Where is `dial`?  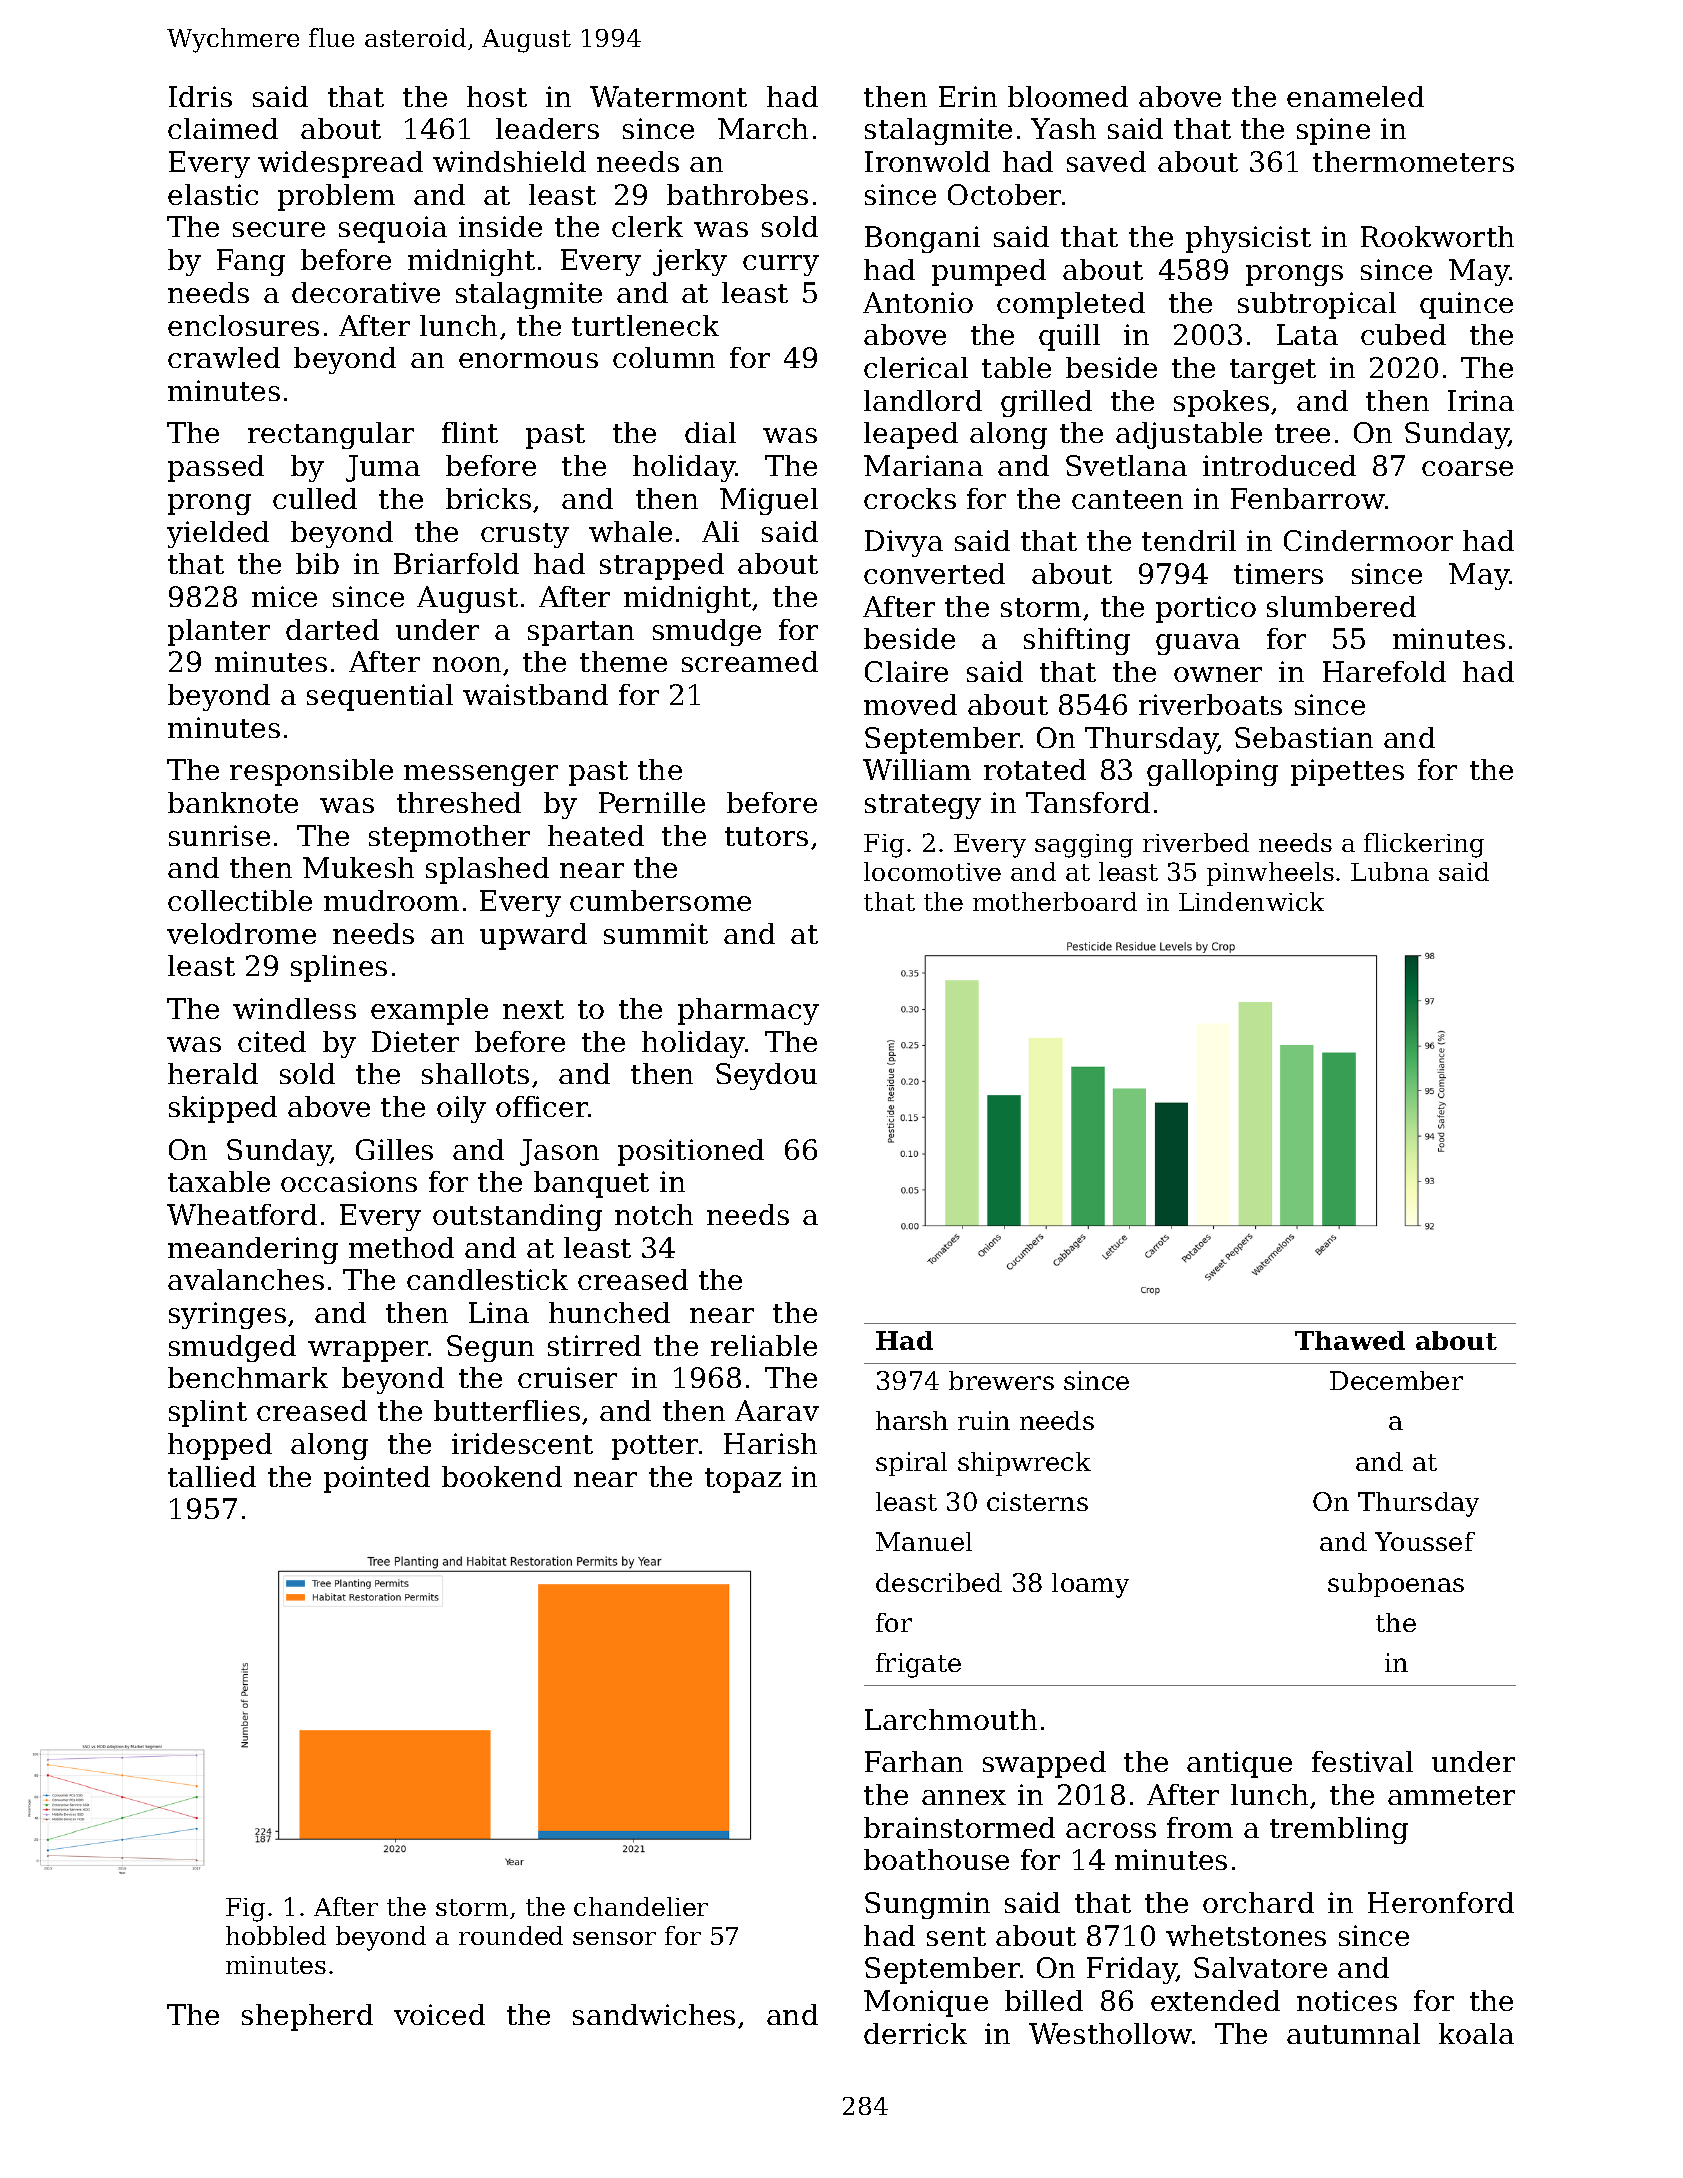
dial is located at coordinates (710, 432).
